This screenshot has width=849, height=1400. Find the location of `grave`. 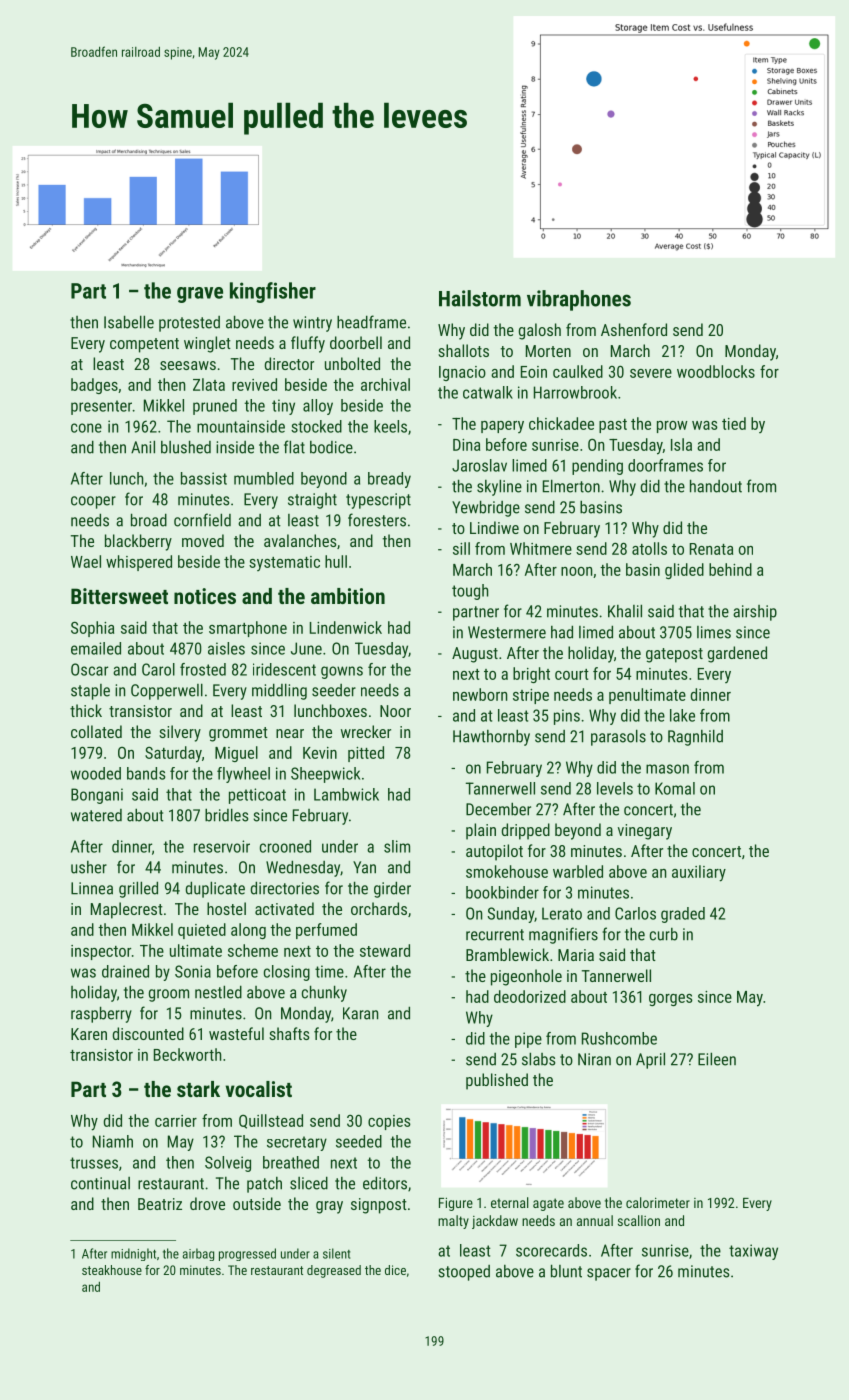

grave is located at coordinates (200, 295).
